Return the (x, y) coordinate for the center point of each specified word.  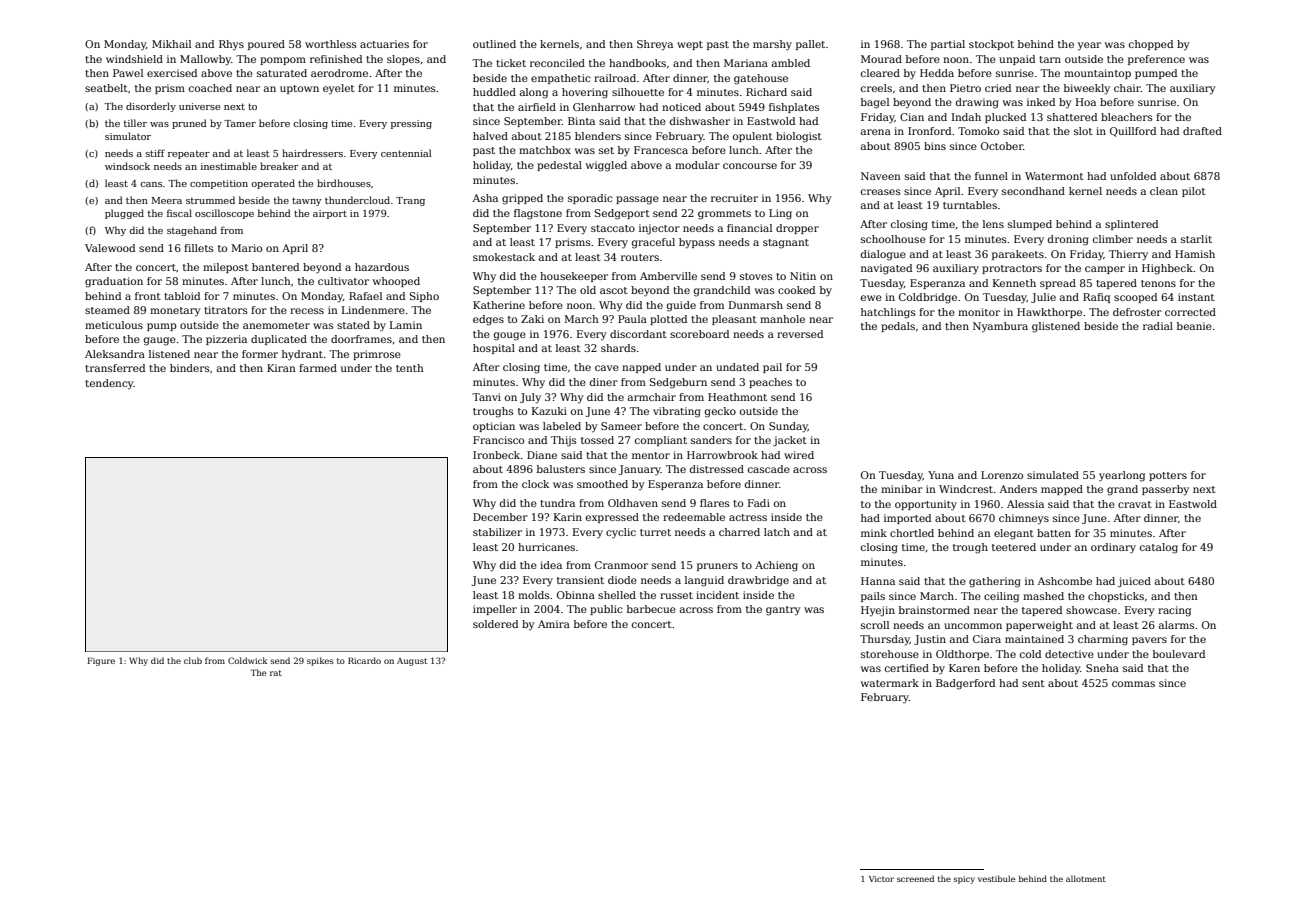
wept (690, 45)
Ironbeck (496, 455)
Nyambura (1000, 327)
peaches (770, 383)
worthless (330, 44)
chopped (1151, 45)
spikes (320, 661)
